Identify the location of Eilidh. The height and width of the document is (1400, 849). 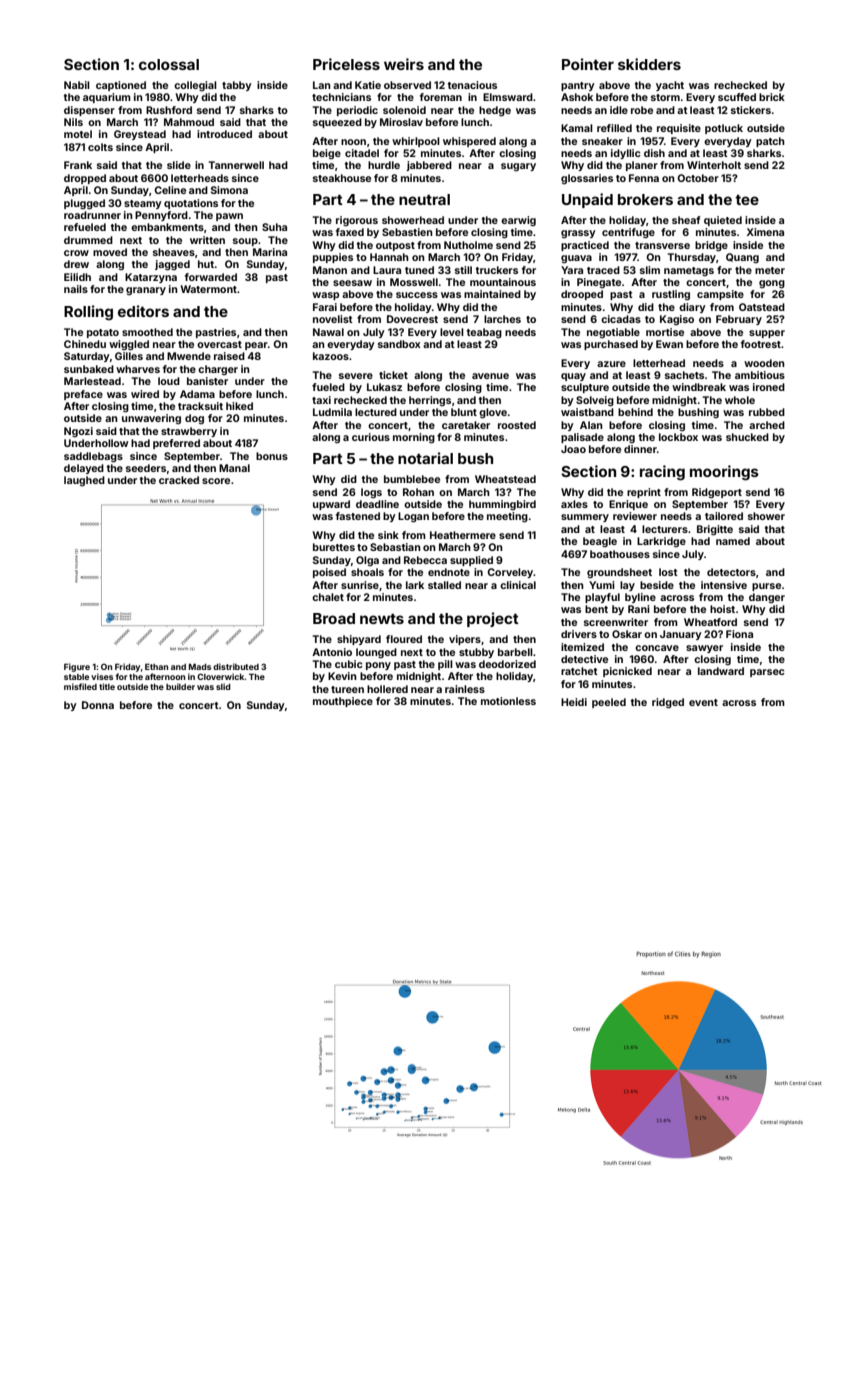
(77, 277).
